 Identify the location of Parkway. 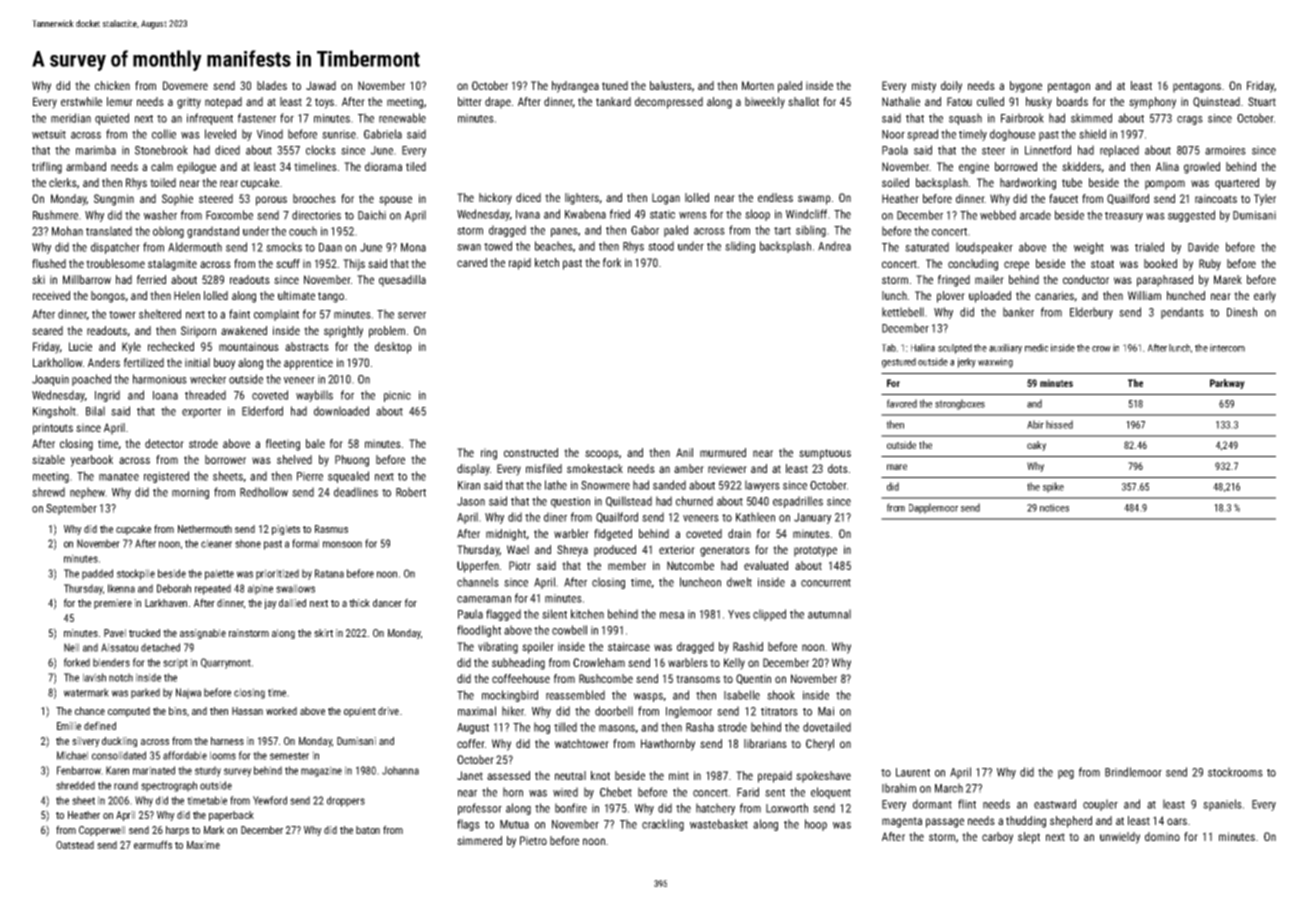
(1227, 384).
